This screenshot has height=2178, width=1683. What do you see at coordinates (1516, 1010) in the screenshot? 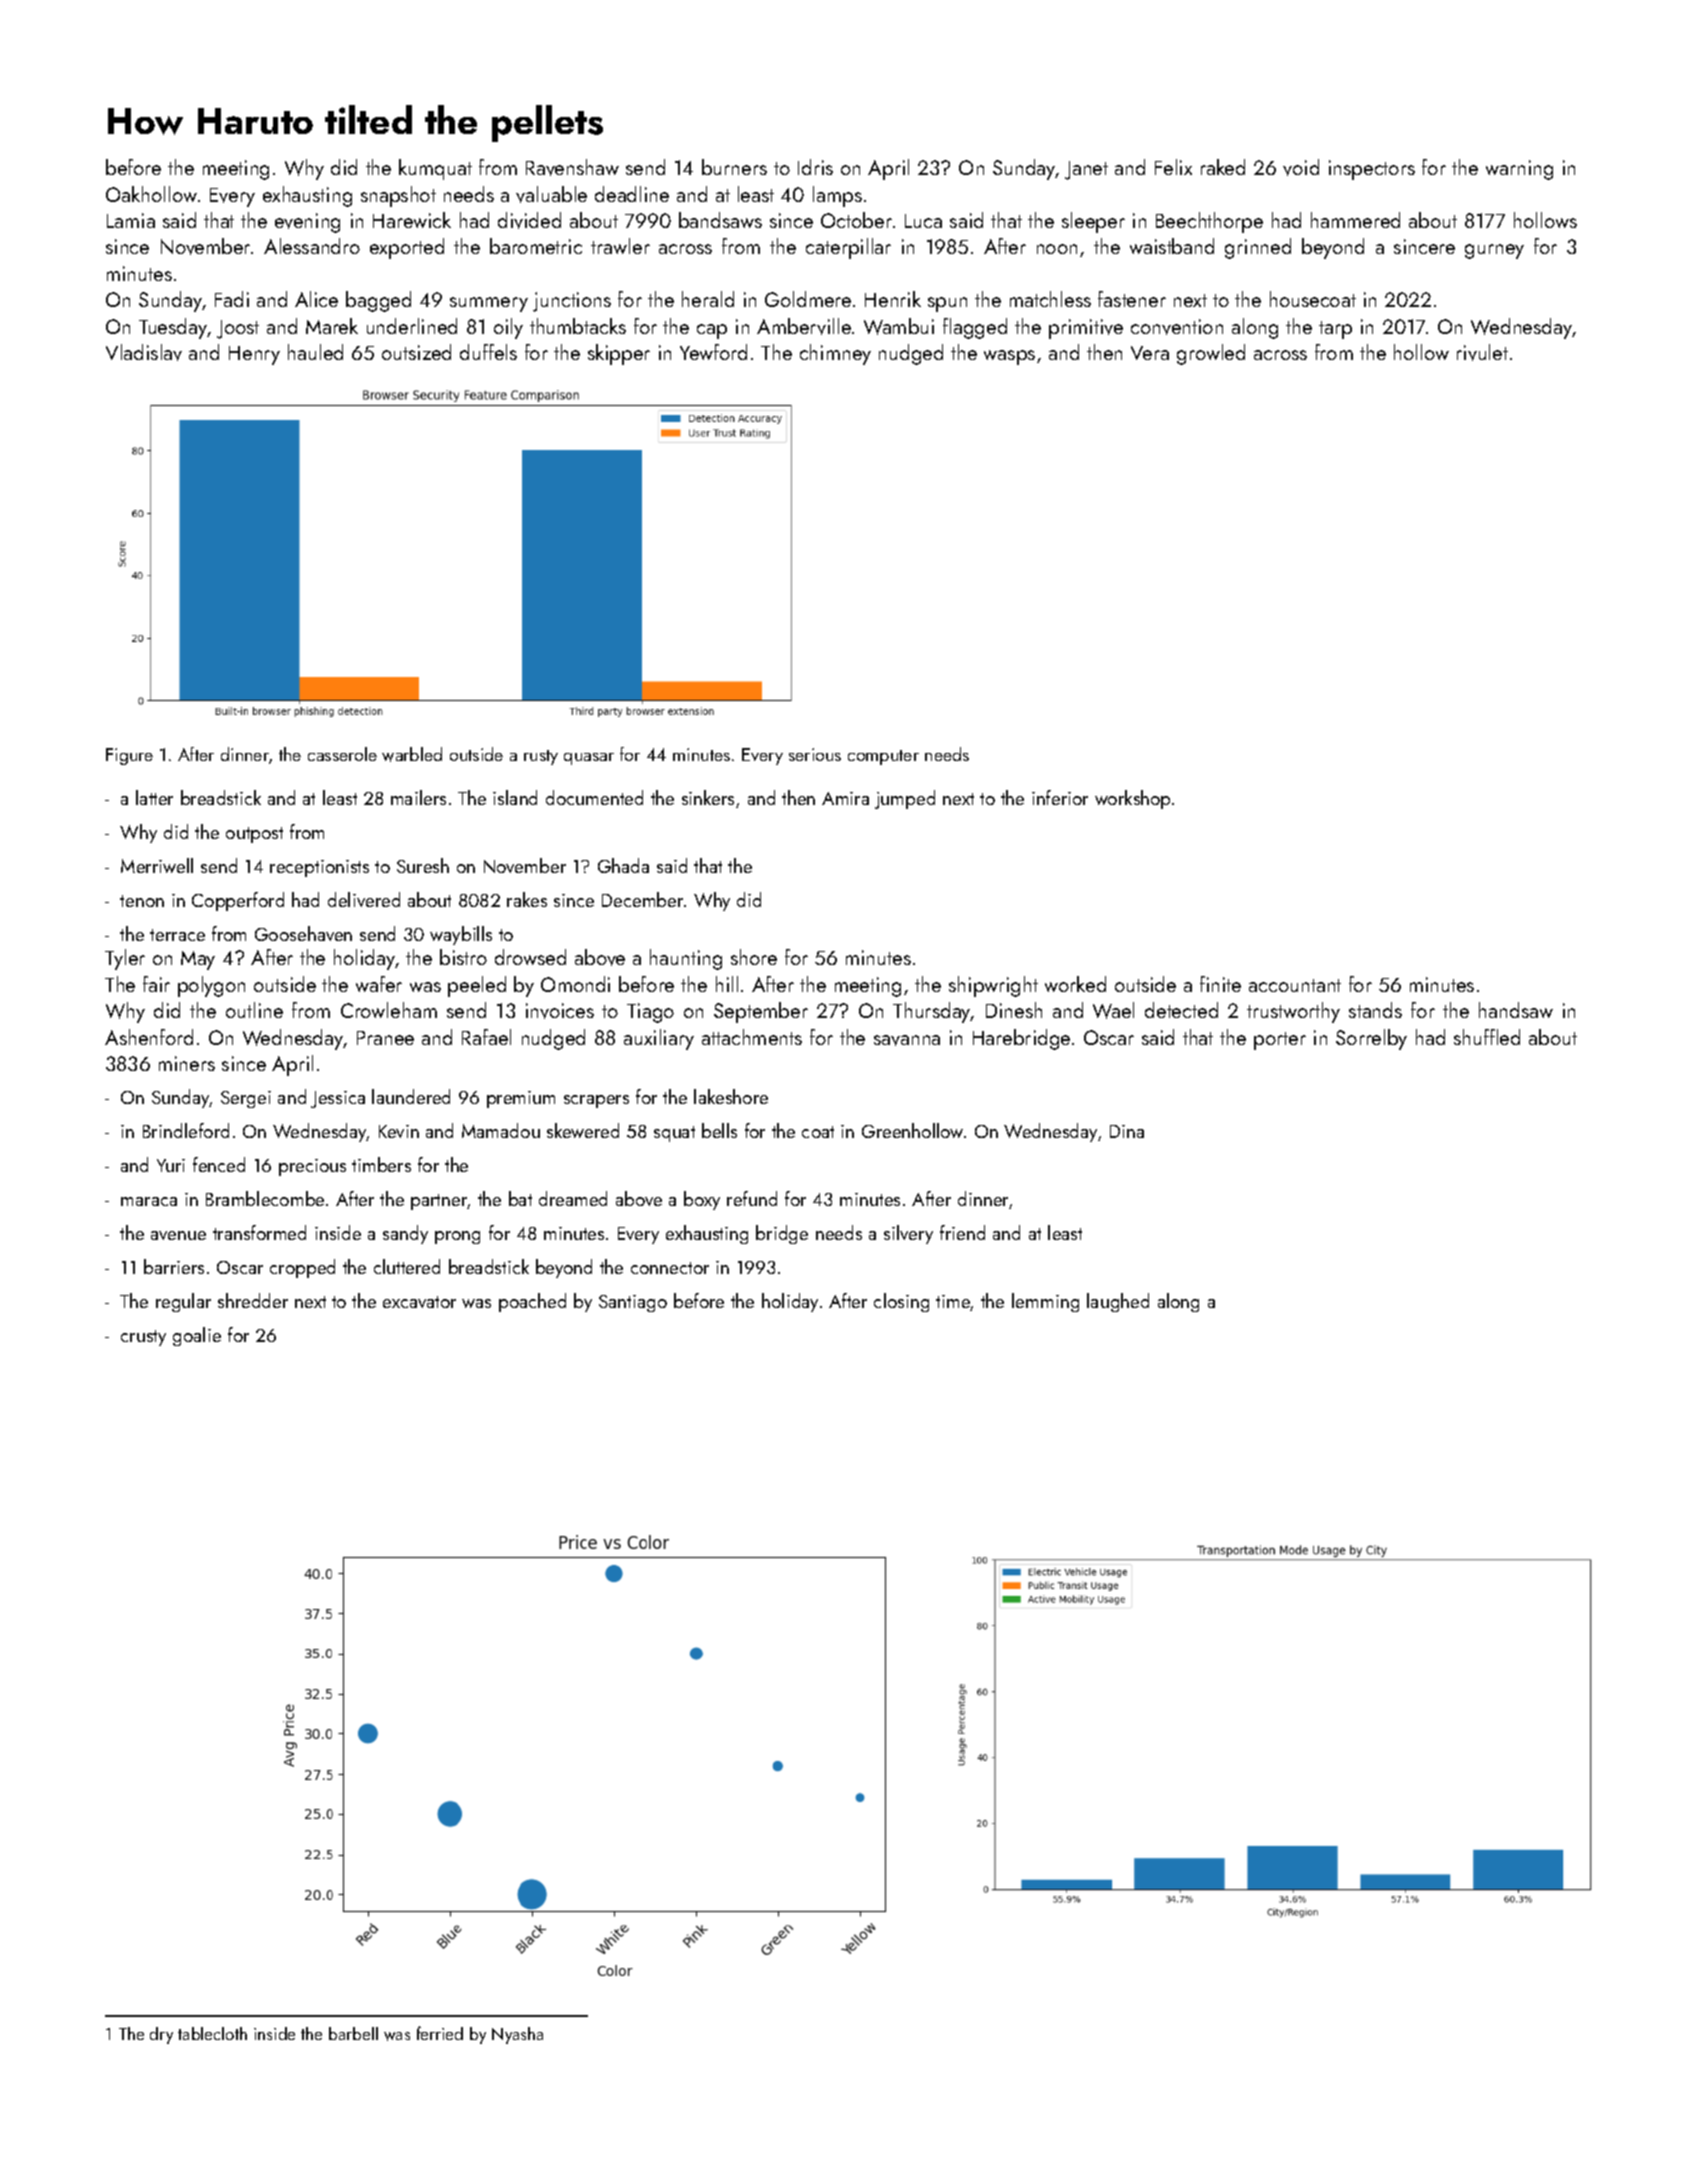
I see `handsaw` at bounding box center [1516, 1010].
